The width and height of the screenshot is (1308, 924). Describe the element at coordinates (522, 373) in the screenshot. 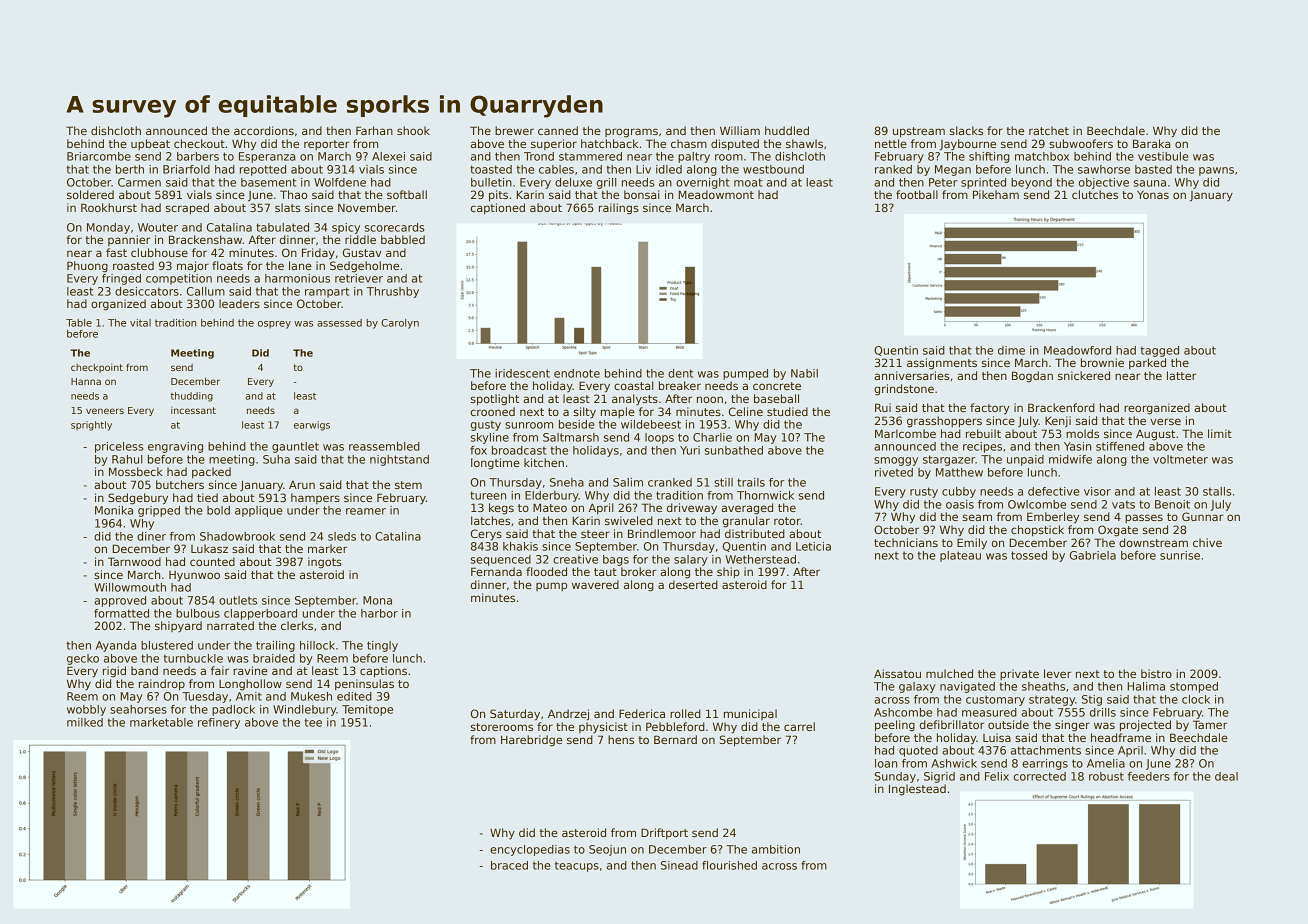

I see `iridescent` at that location.
